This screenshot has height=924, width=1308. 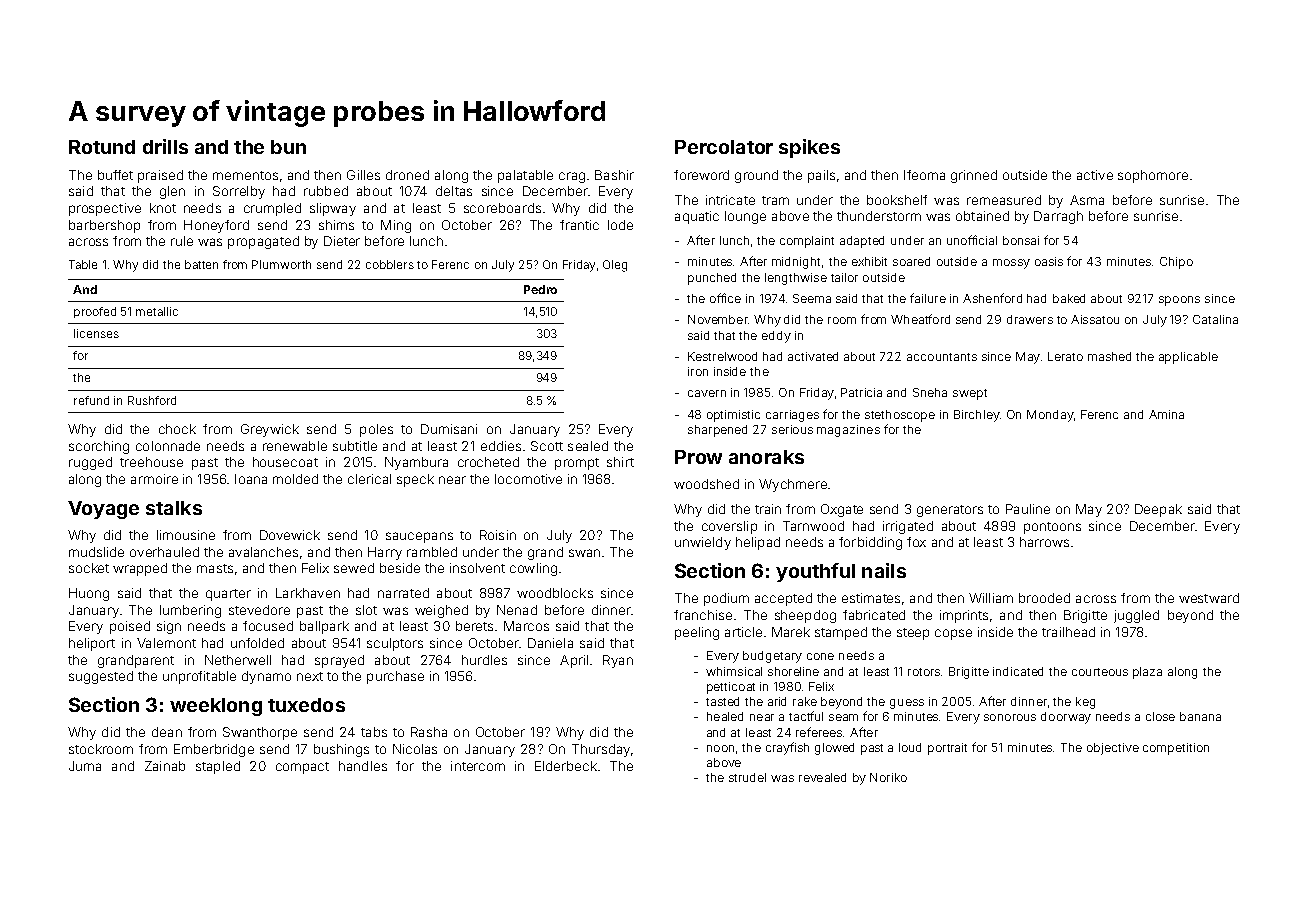 I want to click on remeasured, so click(x=1004, y=200).
